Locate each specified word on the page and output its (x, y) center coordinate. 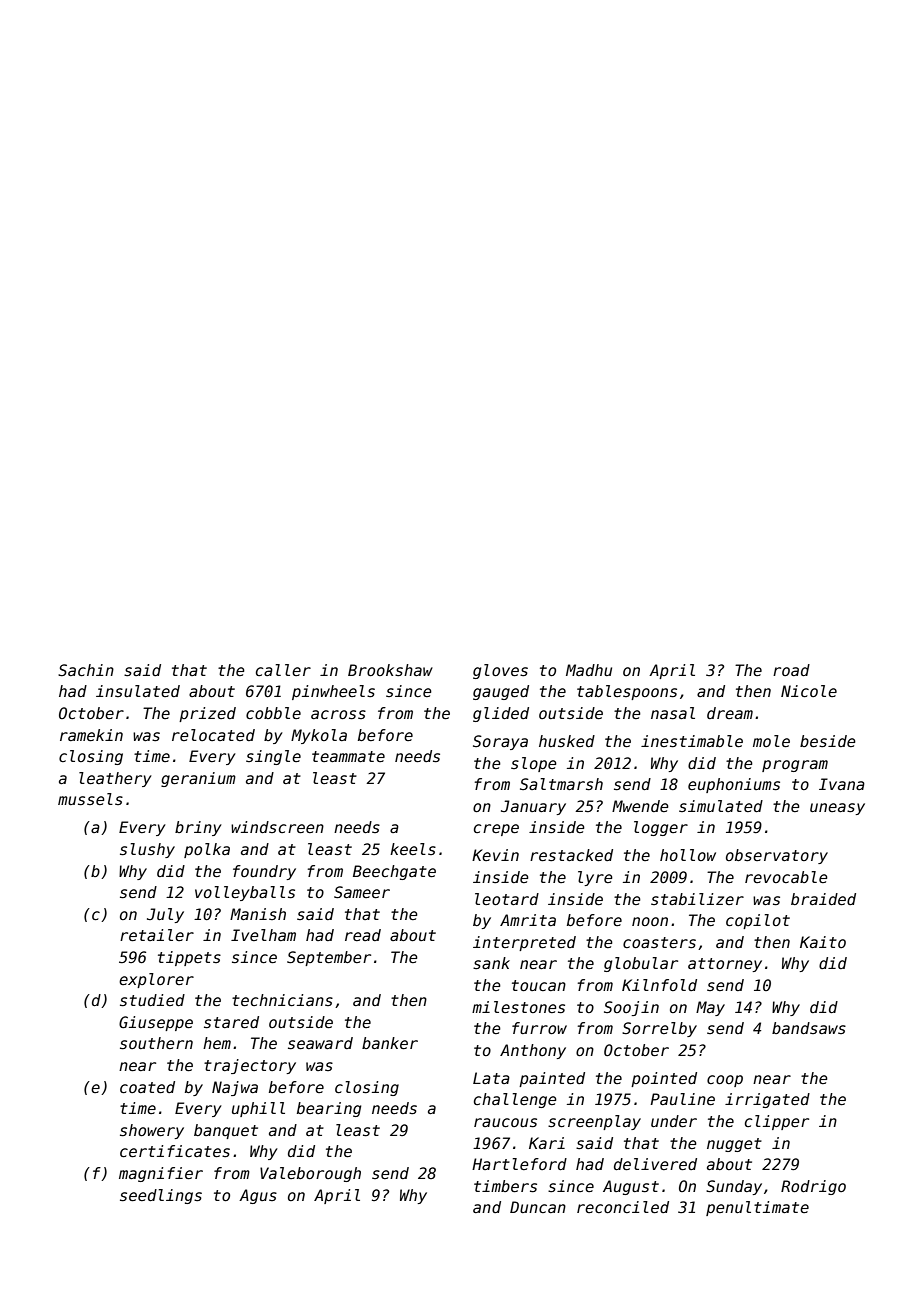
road (791, 670)
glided (501, 714)
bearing (329, 1109)
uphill (258, 1109)
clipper (777, 1122)
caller (283, 670)
